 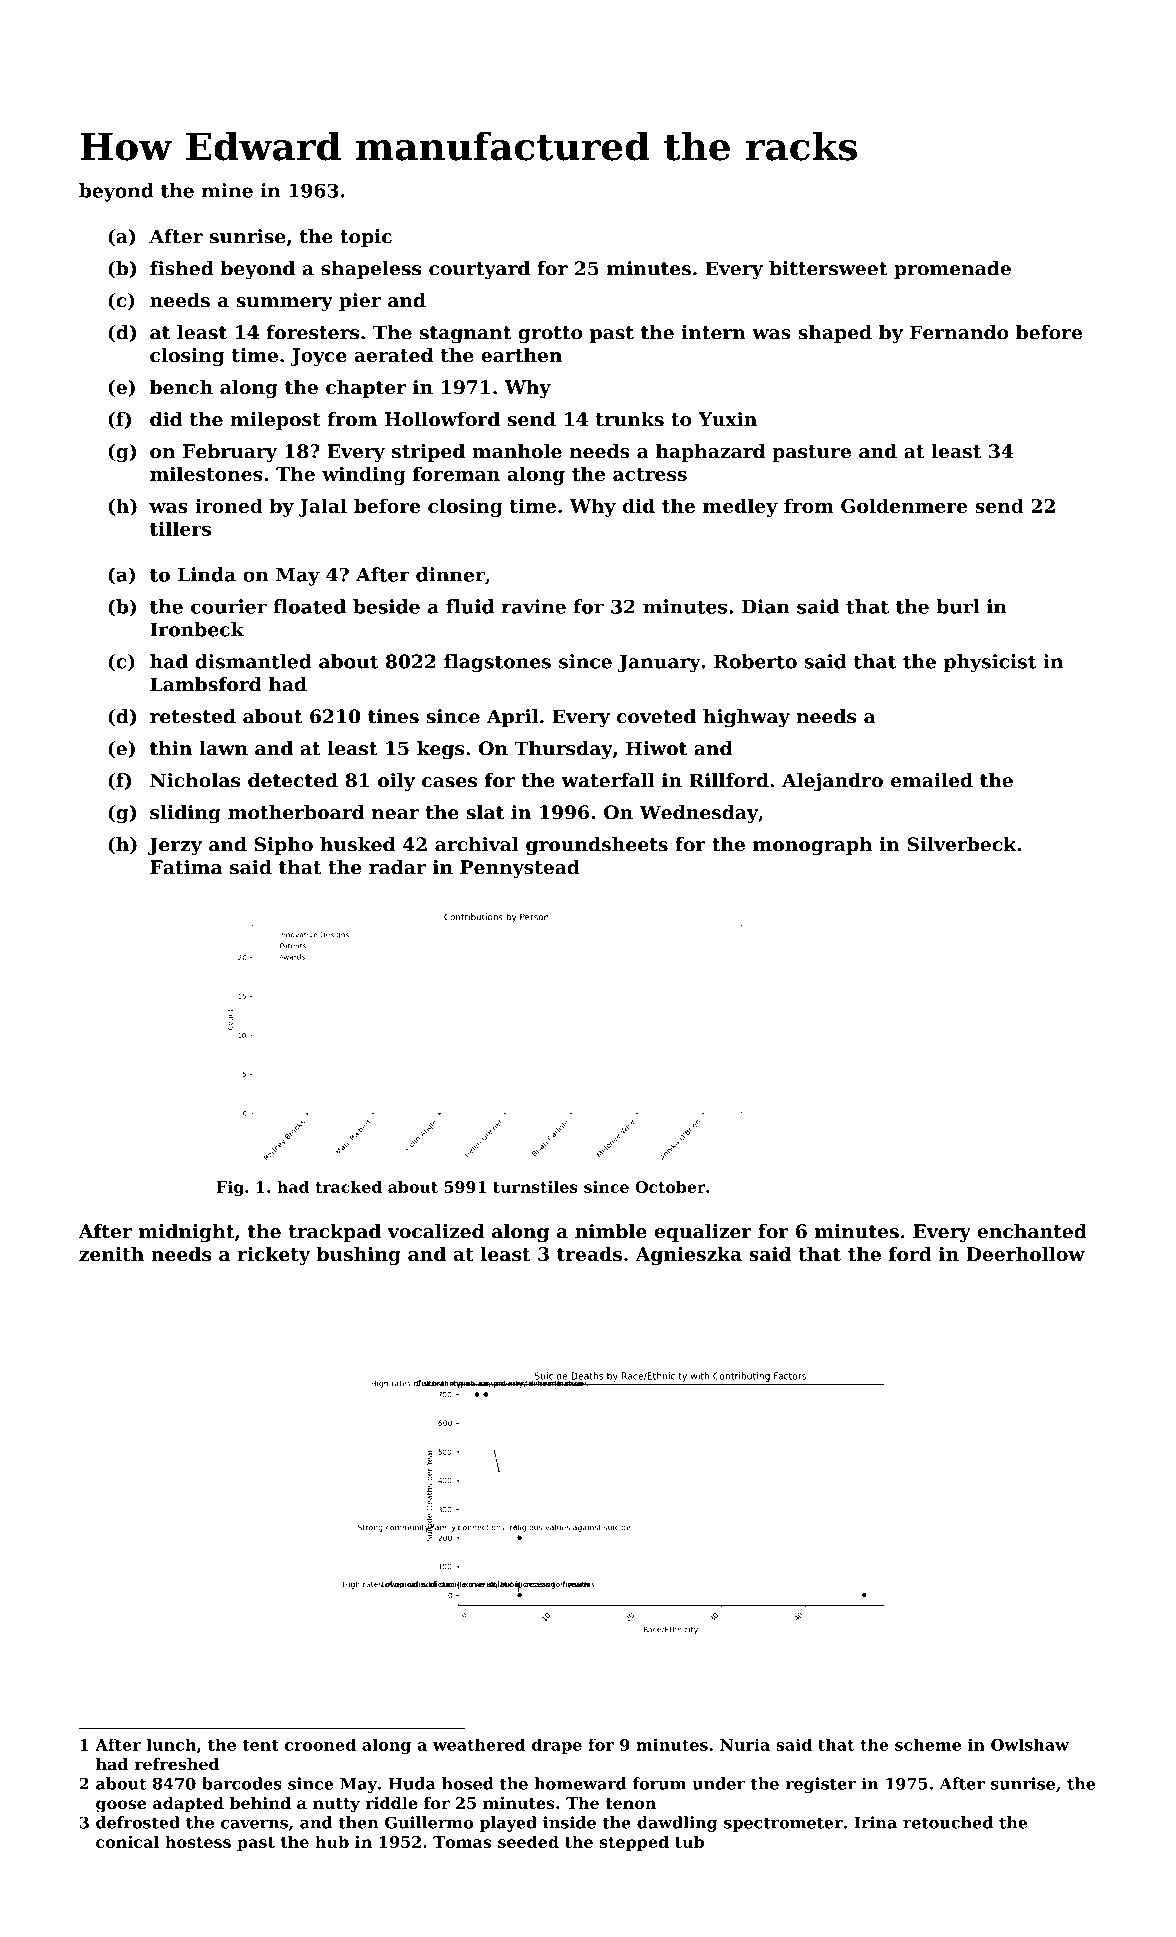 I want to click on mine, so click(x=227, y=190).
